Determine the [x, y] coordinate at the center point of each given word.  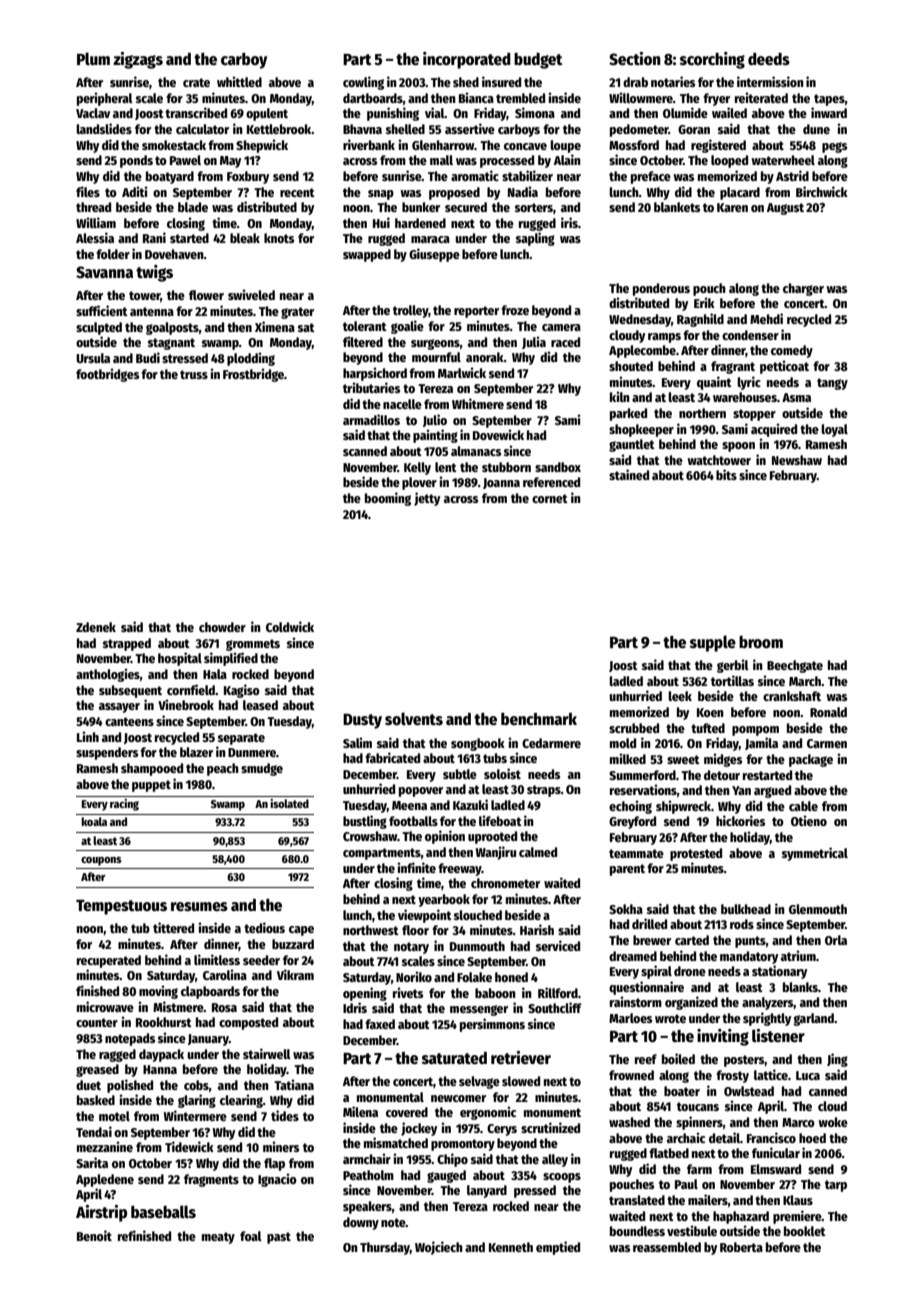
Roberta [741, 1247]
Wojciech [439, 1248]
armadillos [371, 419]
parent [627, 870]
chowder [222, 627]
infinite [416, 867]
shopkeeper [641, 430]
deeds [769, 59]
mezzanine [105, 1146]
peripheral [105, 99]
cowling [363, 83]
